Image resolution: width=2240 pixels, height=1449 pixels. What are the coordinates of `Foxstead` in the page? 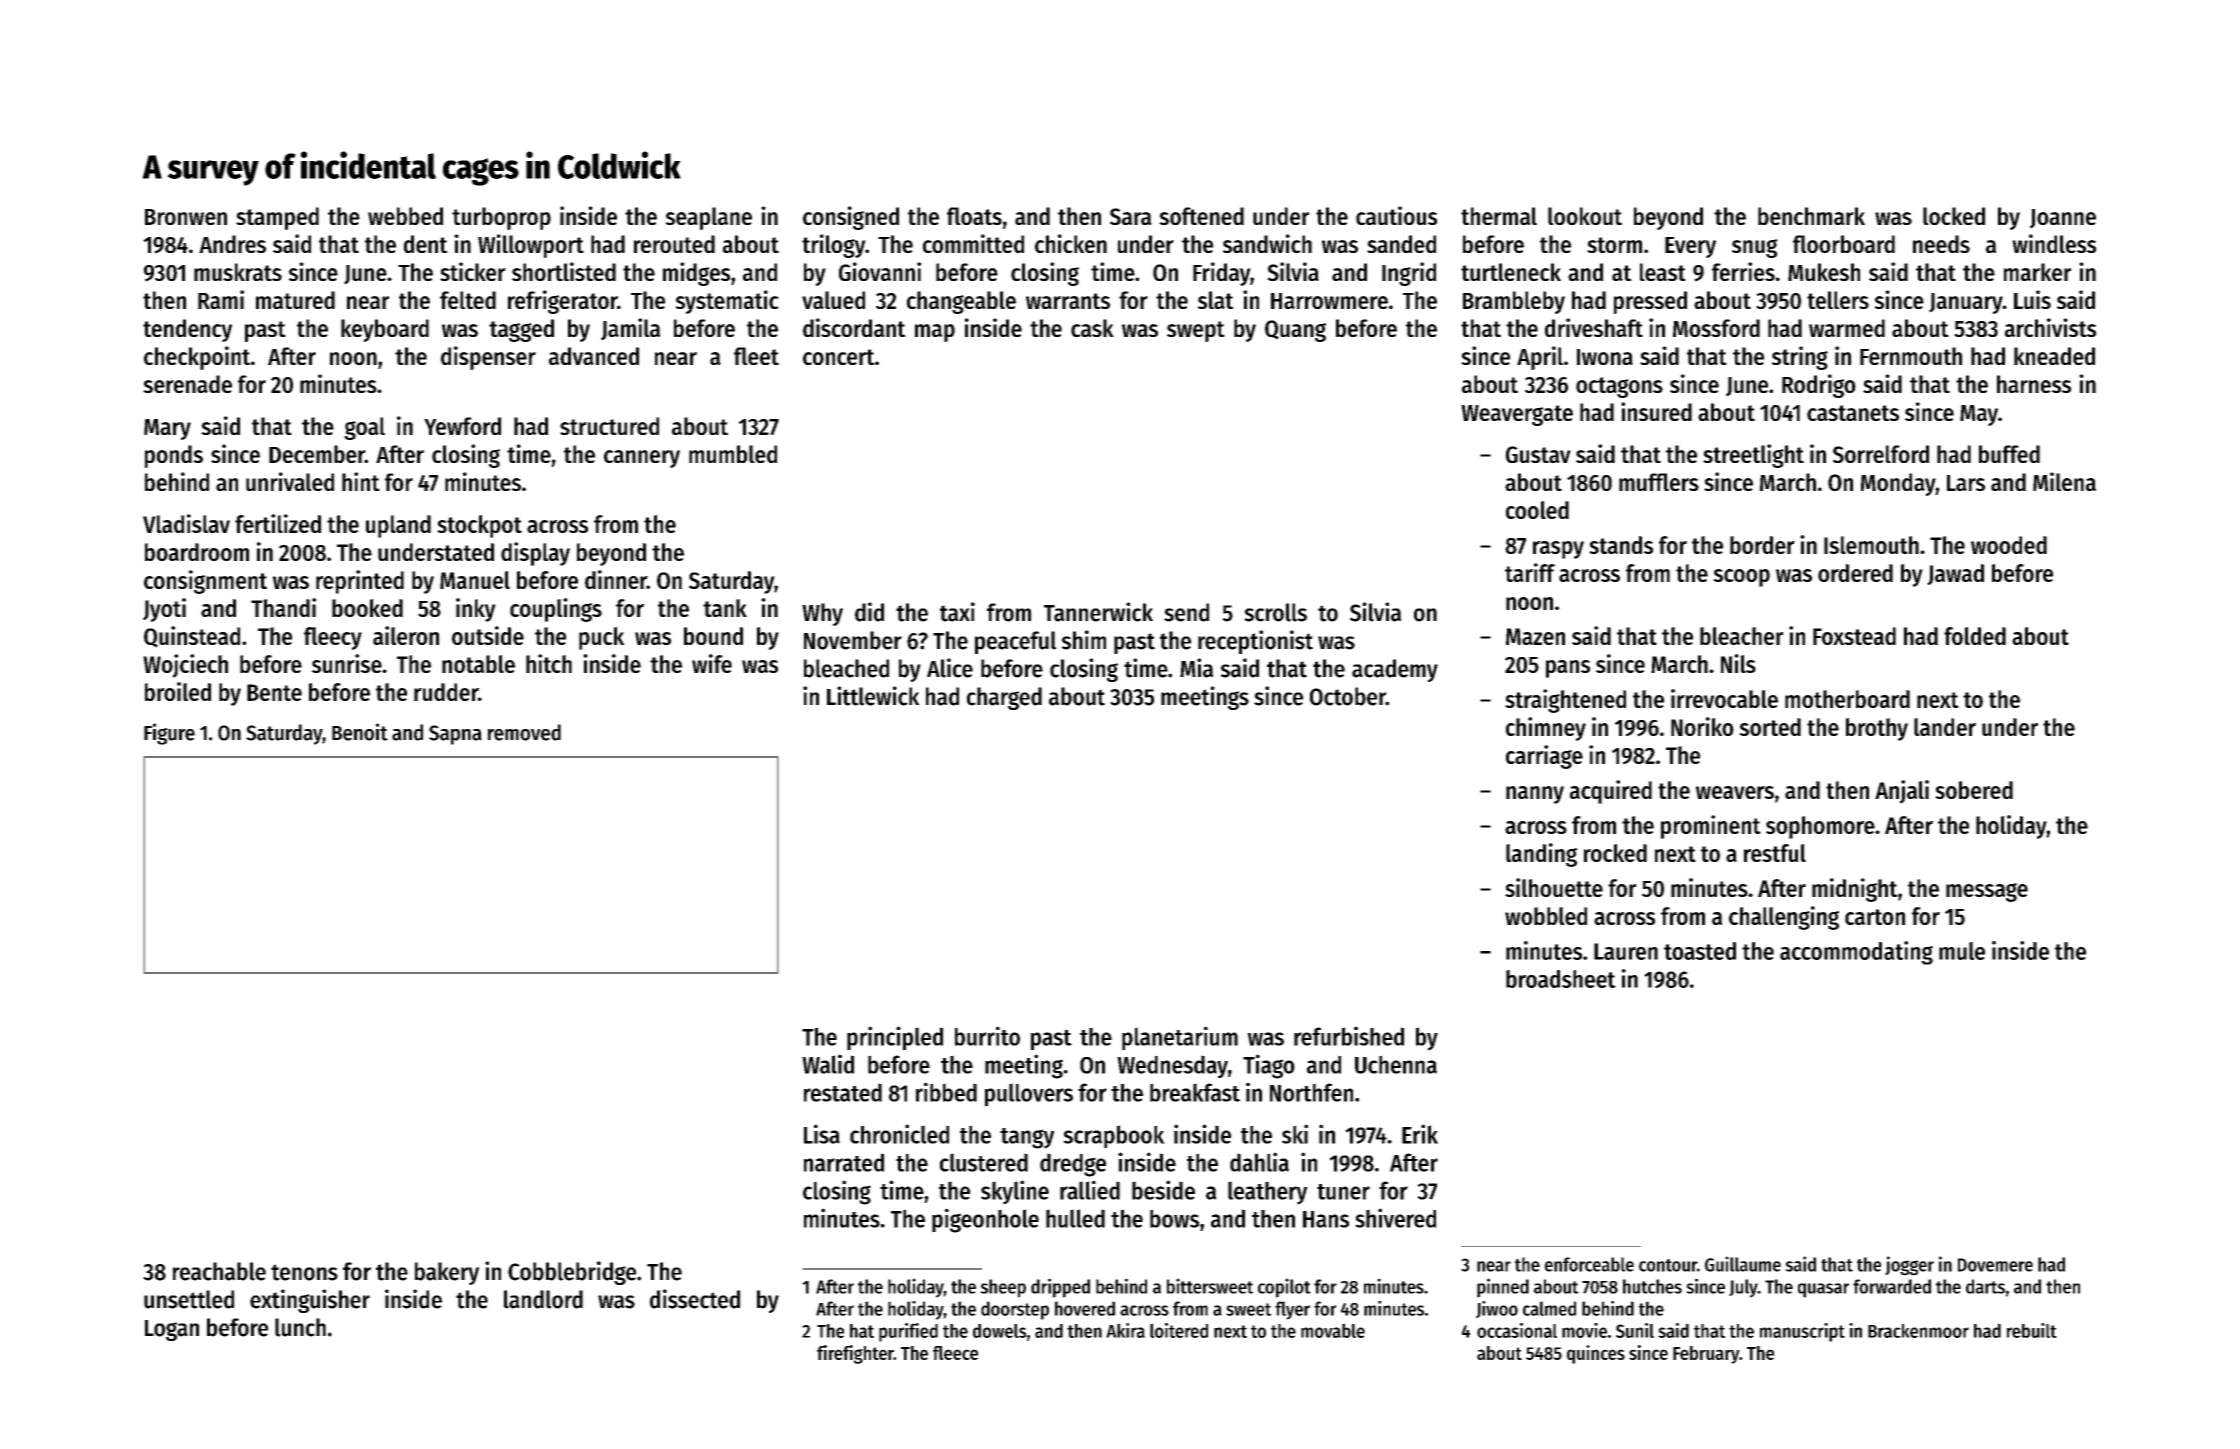 It's located at (1854, 636).
